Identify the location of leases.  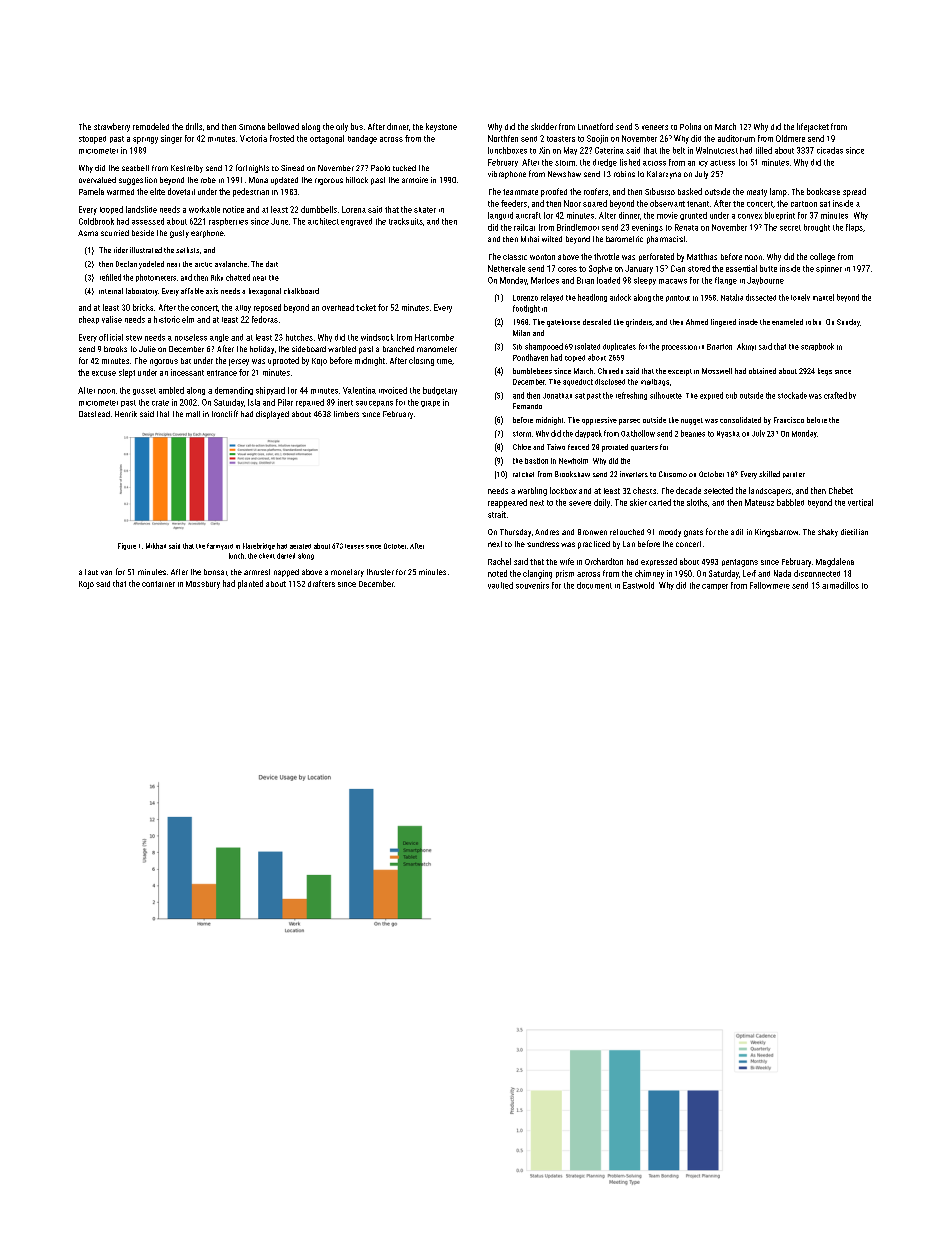
(354, 546).
